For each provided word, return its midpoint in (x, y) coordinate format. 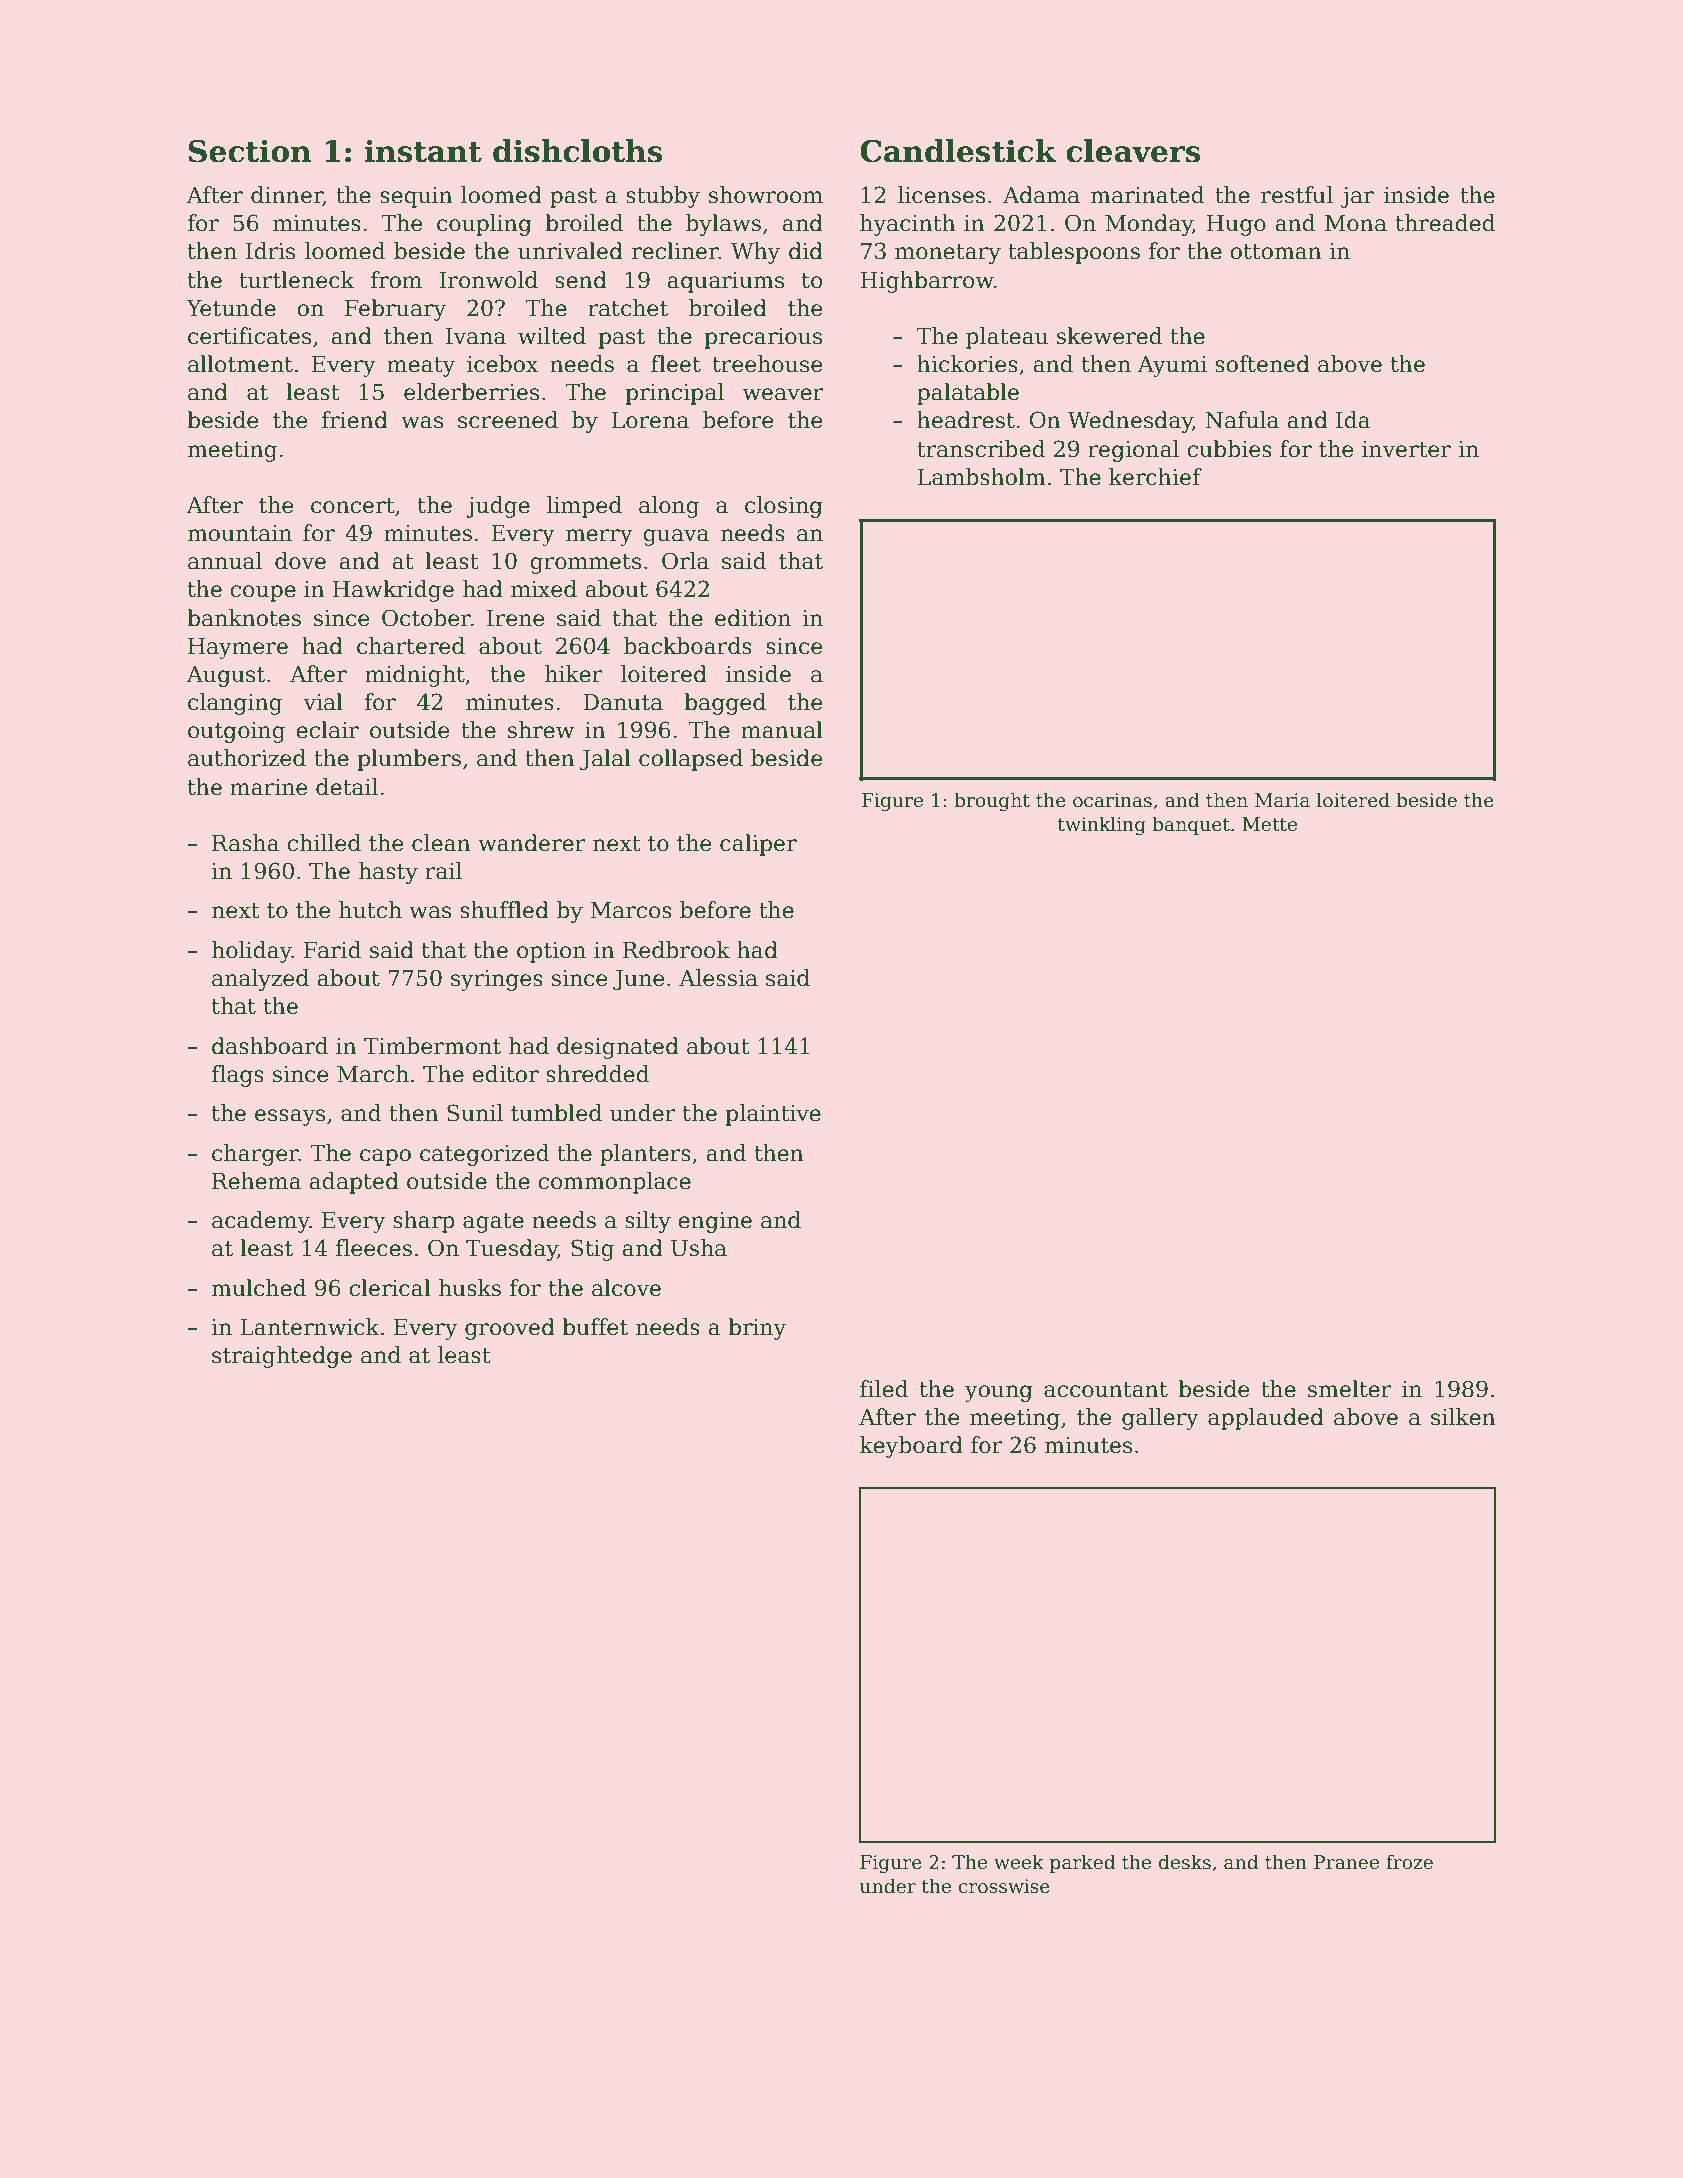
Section (250, 151)
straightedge (282, 1357)
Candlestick (958, 151)
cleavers (1133, 151)
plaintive (773, 1115)
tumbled (556, 1113)
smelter (1350, 1389)
